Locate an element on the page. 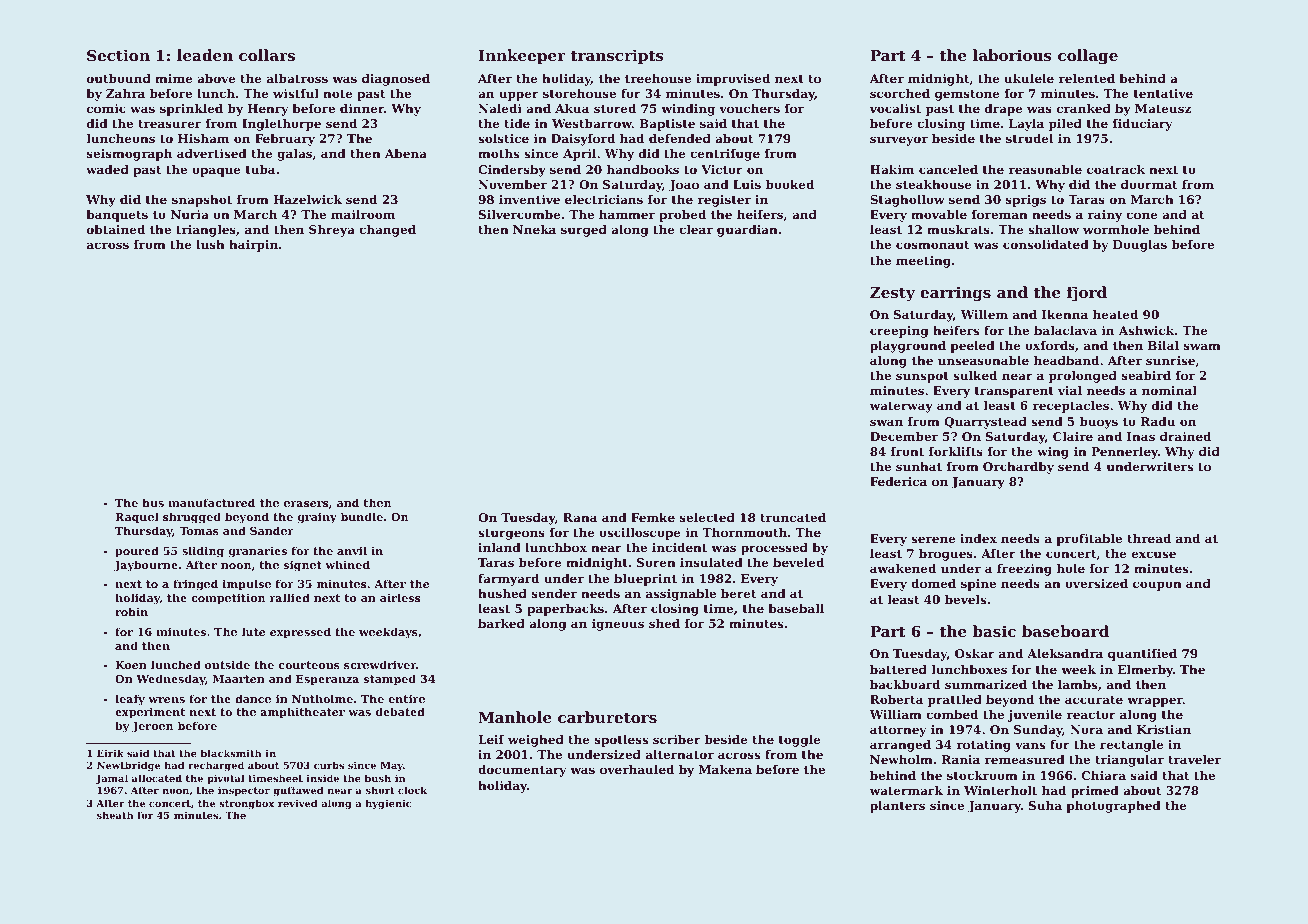  curbs is located at coordinates (329, 765).
